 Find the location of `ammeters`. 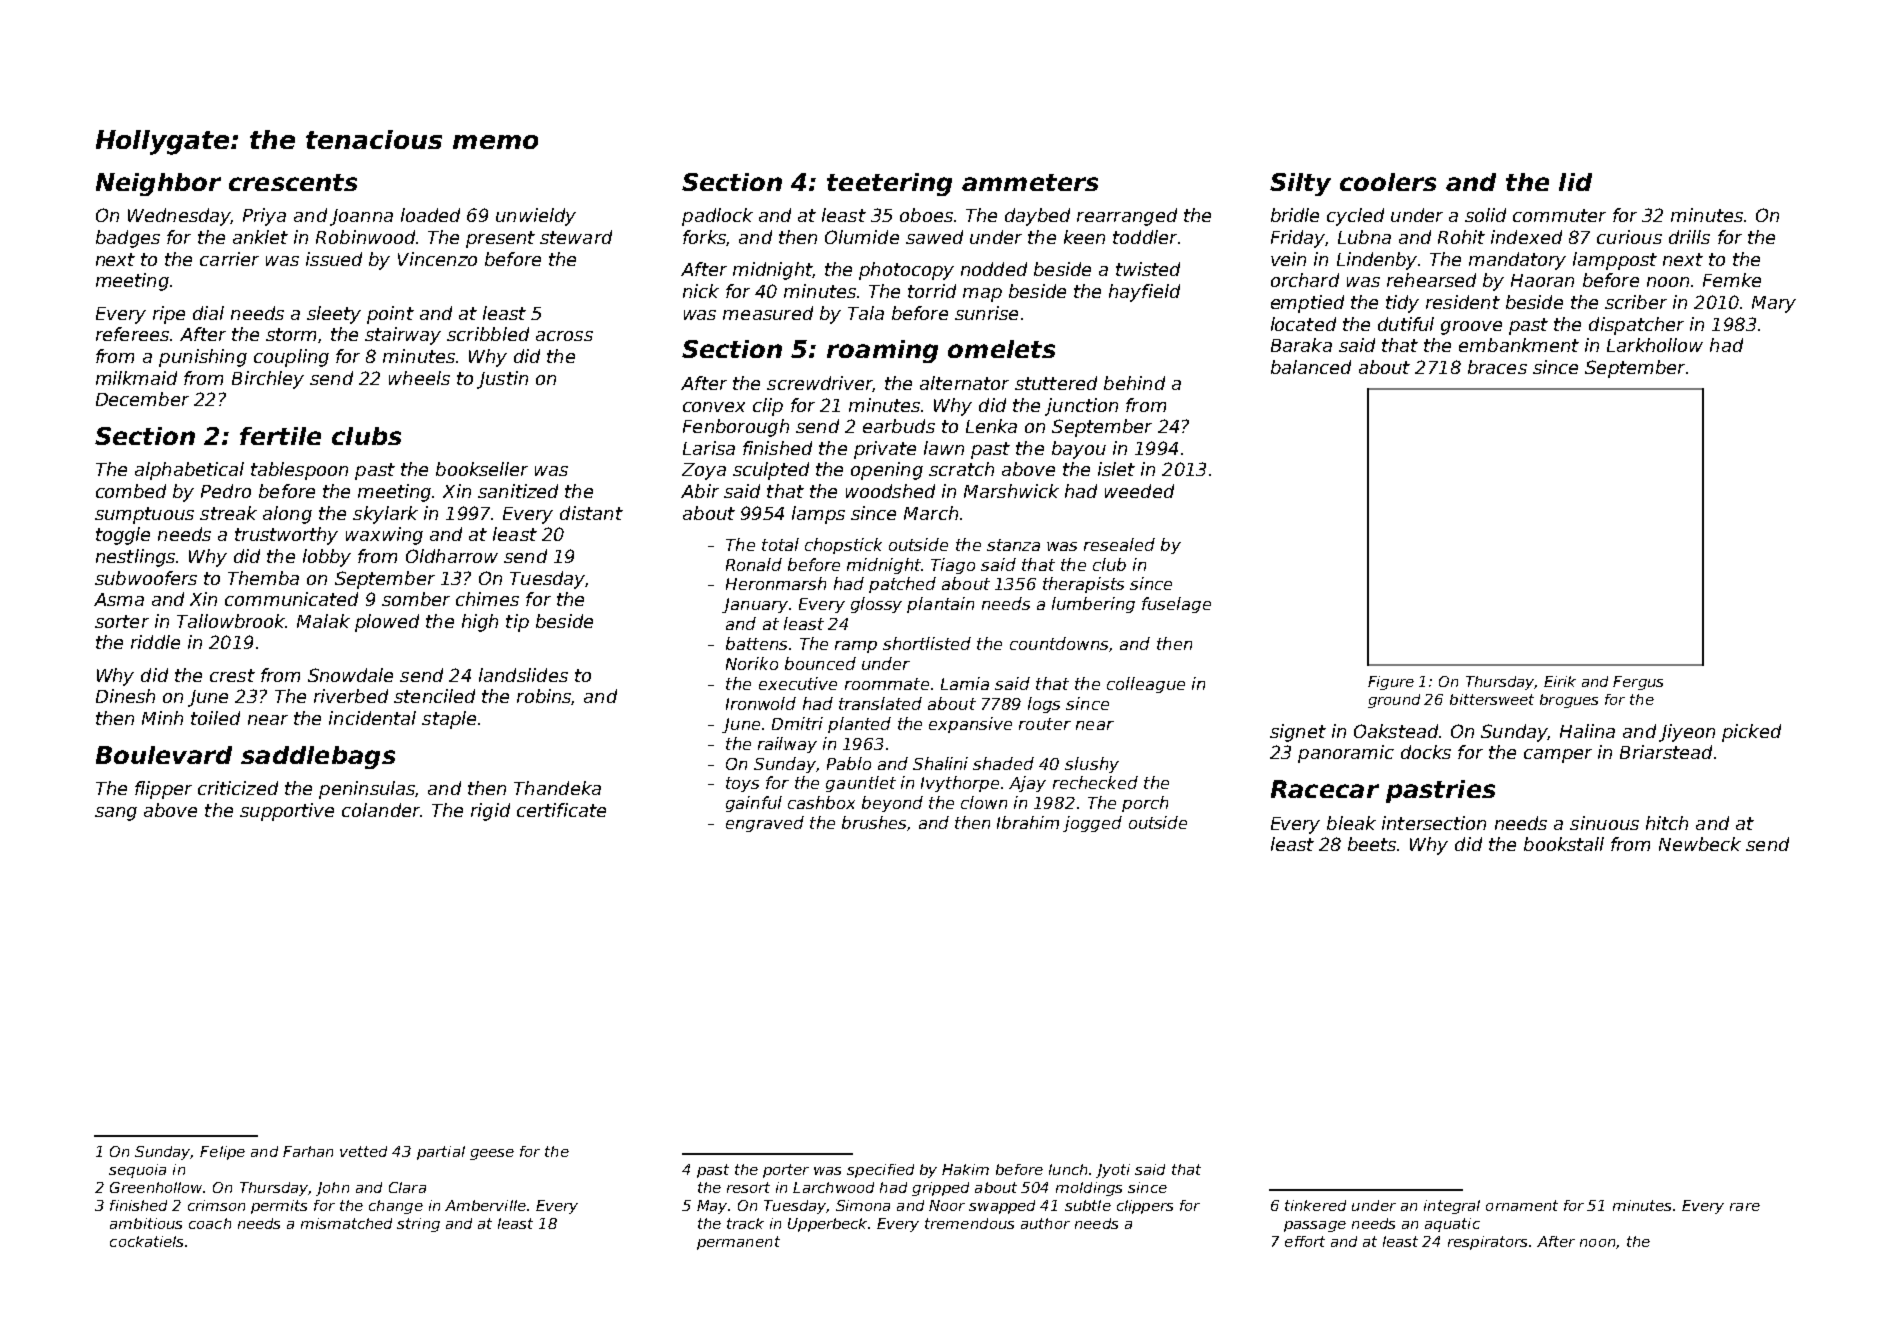

ammeters is located at coordinates (1030, 182).
